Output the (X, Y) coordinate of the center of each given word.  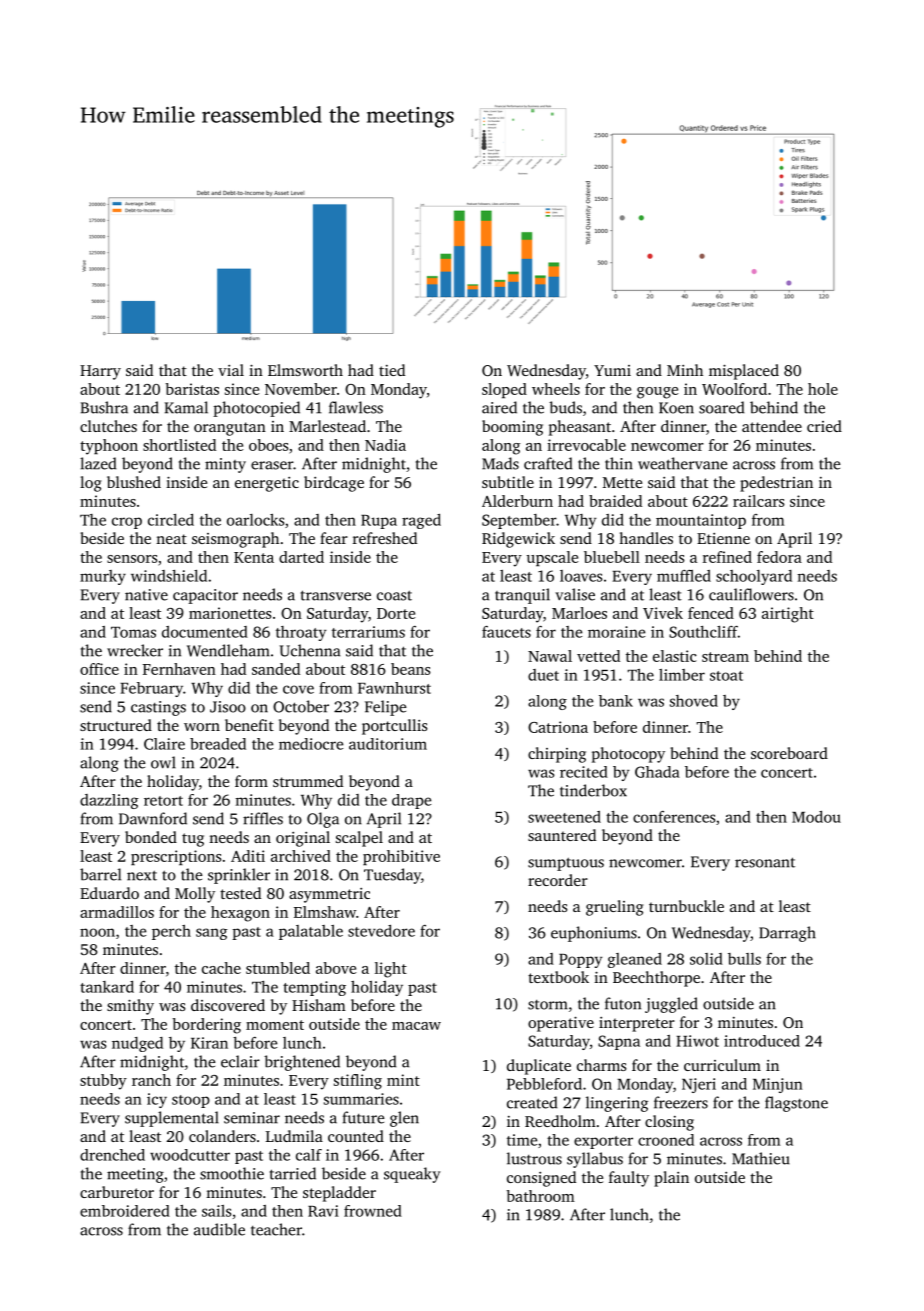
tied (392, 370)
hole (823, 389)
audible (219, 1229)
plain (671, 1179)
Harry (100, 372)
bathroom (540, 1196)
